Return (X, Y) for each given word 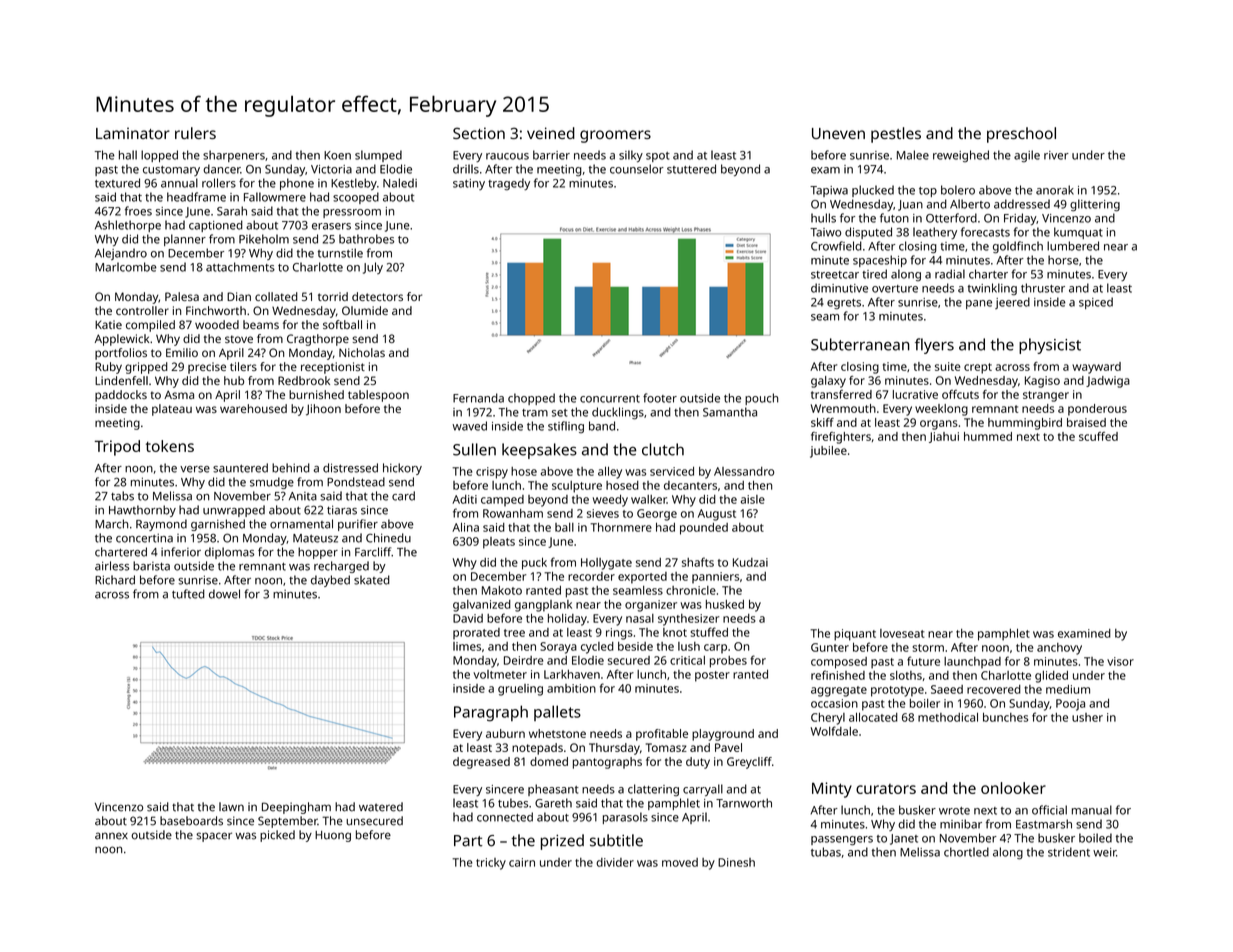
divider (615, 862)
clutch (663, 449)
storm (928, 648)
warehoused (253, 408)
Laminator (133, 133)
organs (939, 425)
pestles (896, 135)
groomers (615, 136)
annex (111, 836)
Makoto (502, 590)
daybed (330, 581)
